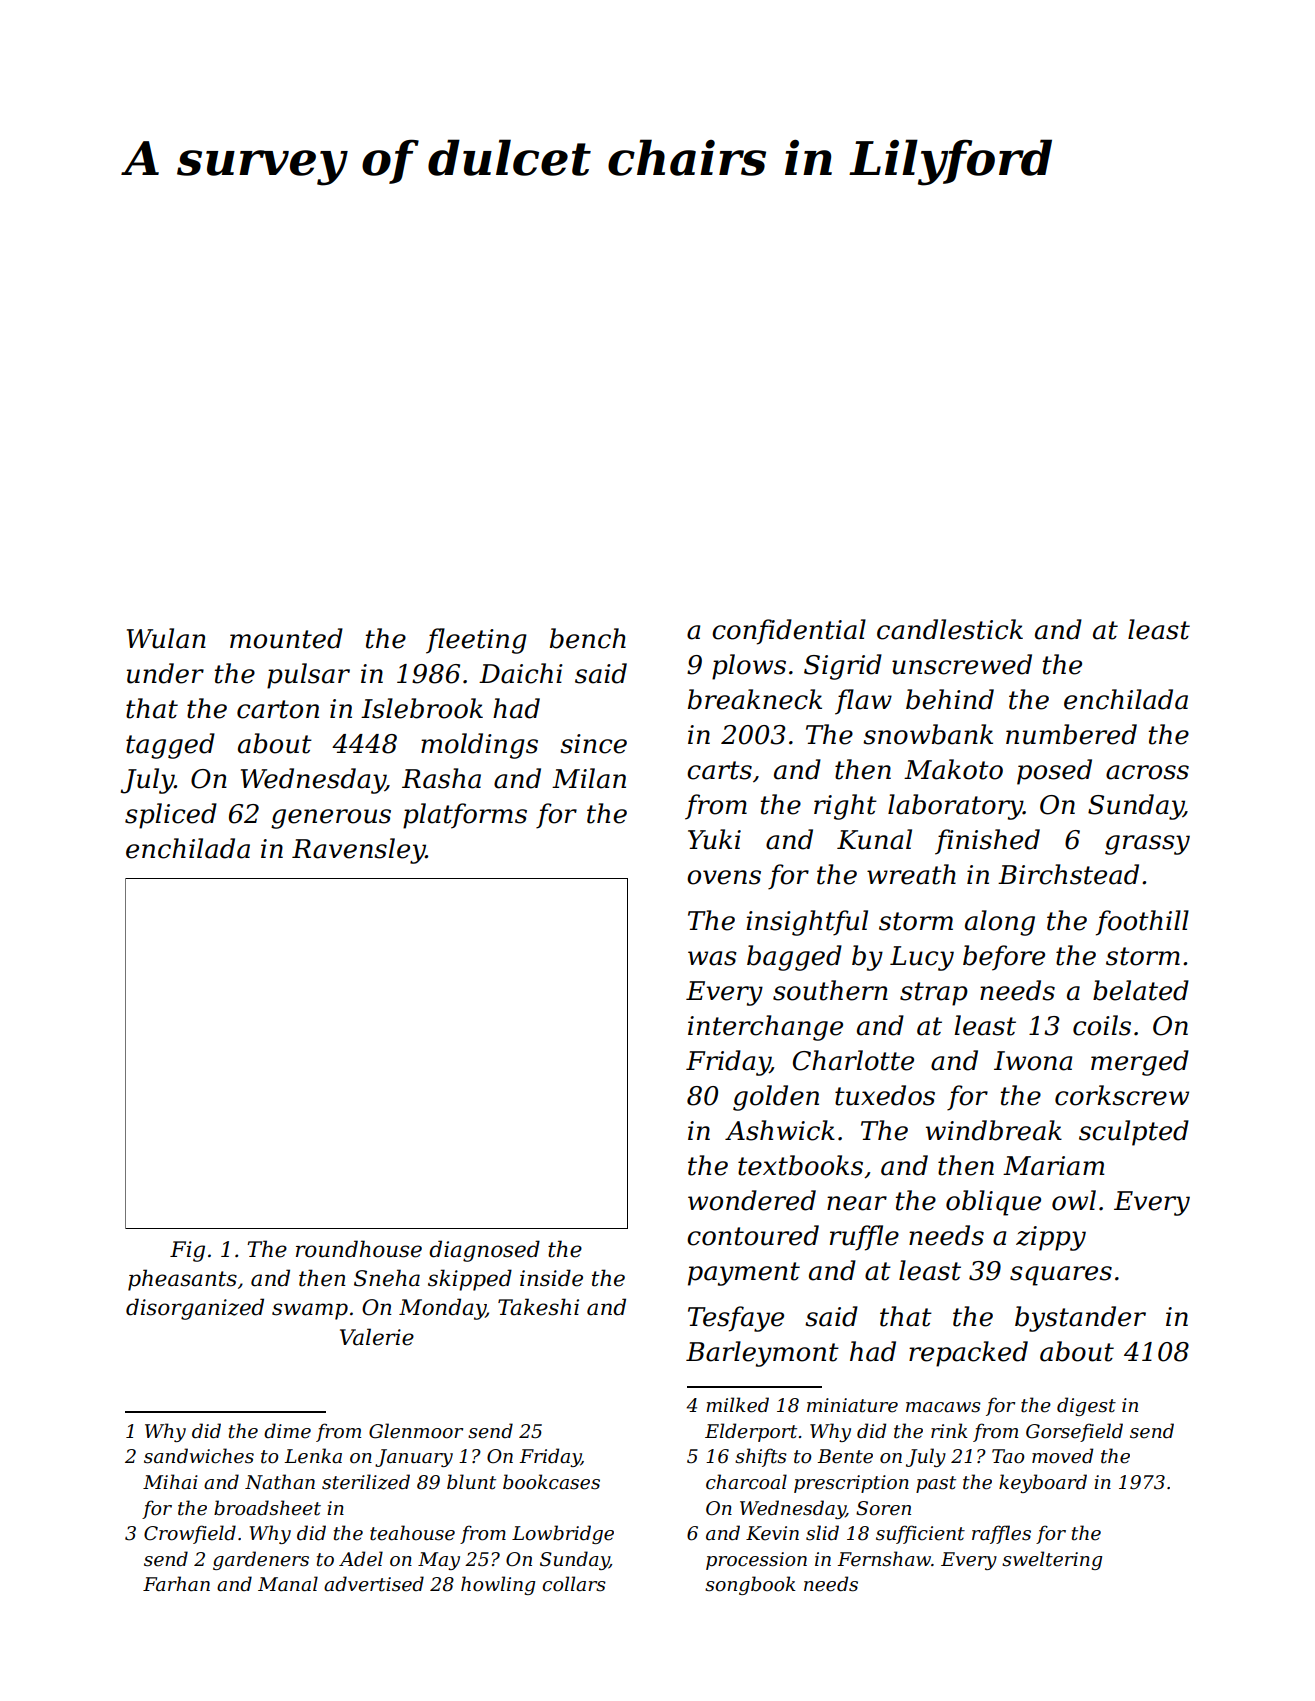 This screenshot has width=1315, height=1701. What do you see at coordinates (374, 1584) in the screenshot?
I see `advertised` at bounding box center [374, 1584].
